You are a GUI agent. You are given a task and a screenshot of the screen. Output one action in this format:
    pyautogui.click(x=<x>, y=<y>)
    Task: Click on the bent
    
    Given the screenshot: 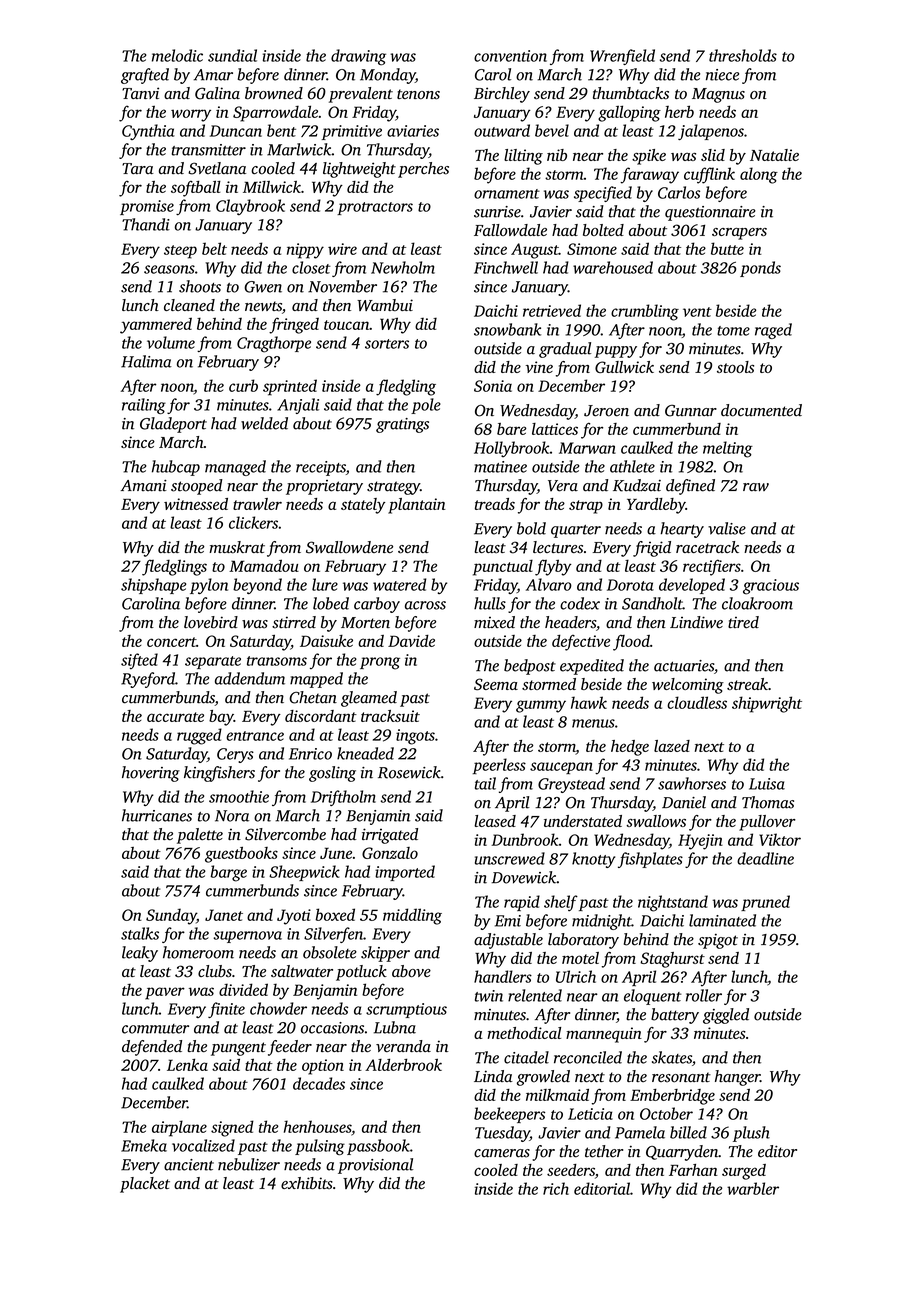 What is the action you would take?
    pyautogui.click(x=281, y=130)
